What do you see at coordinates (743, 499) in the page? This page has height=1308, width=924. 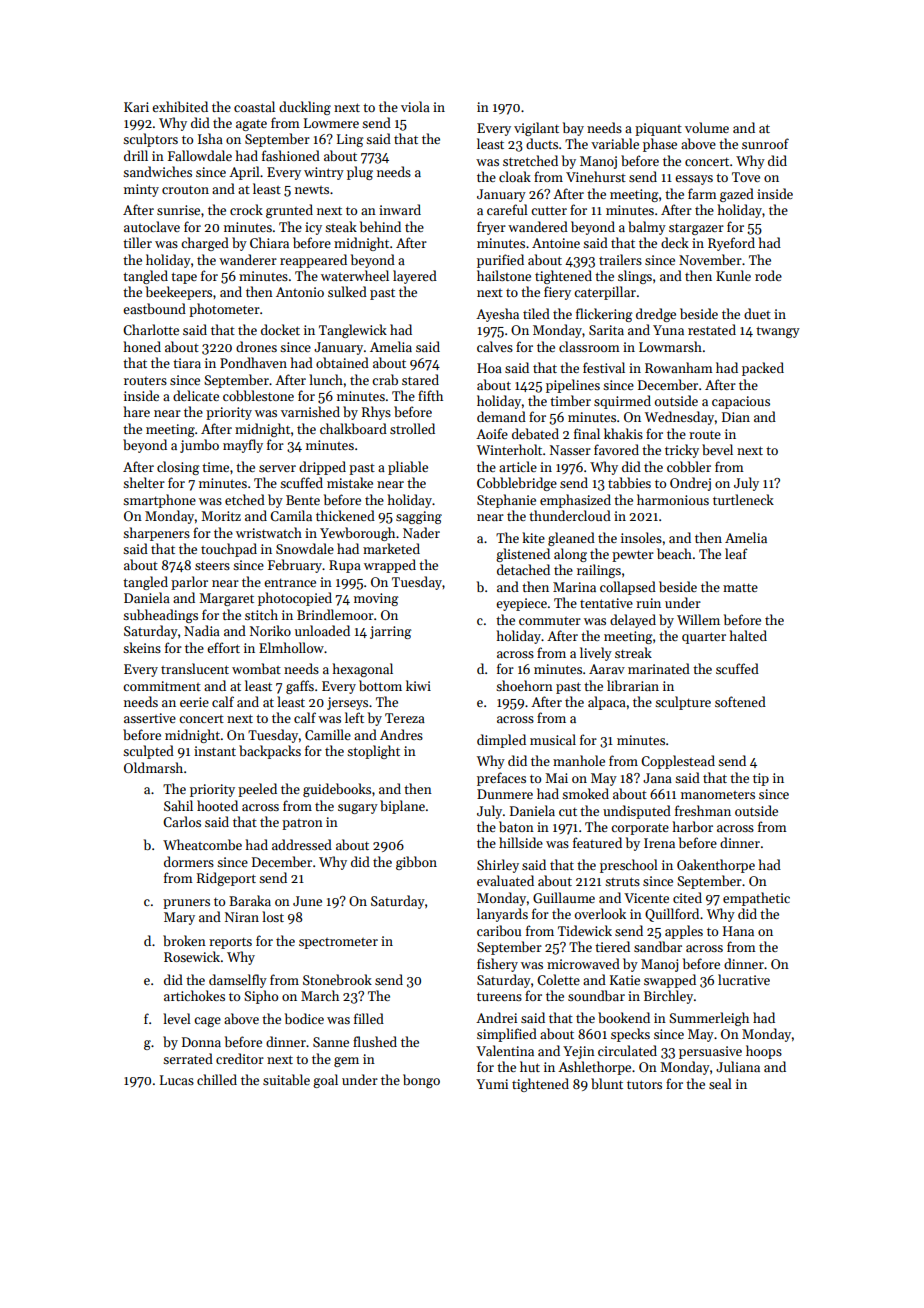 I see `turtleneck` at bounding box center [743, 499].
